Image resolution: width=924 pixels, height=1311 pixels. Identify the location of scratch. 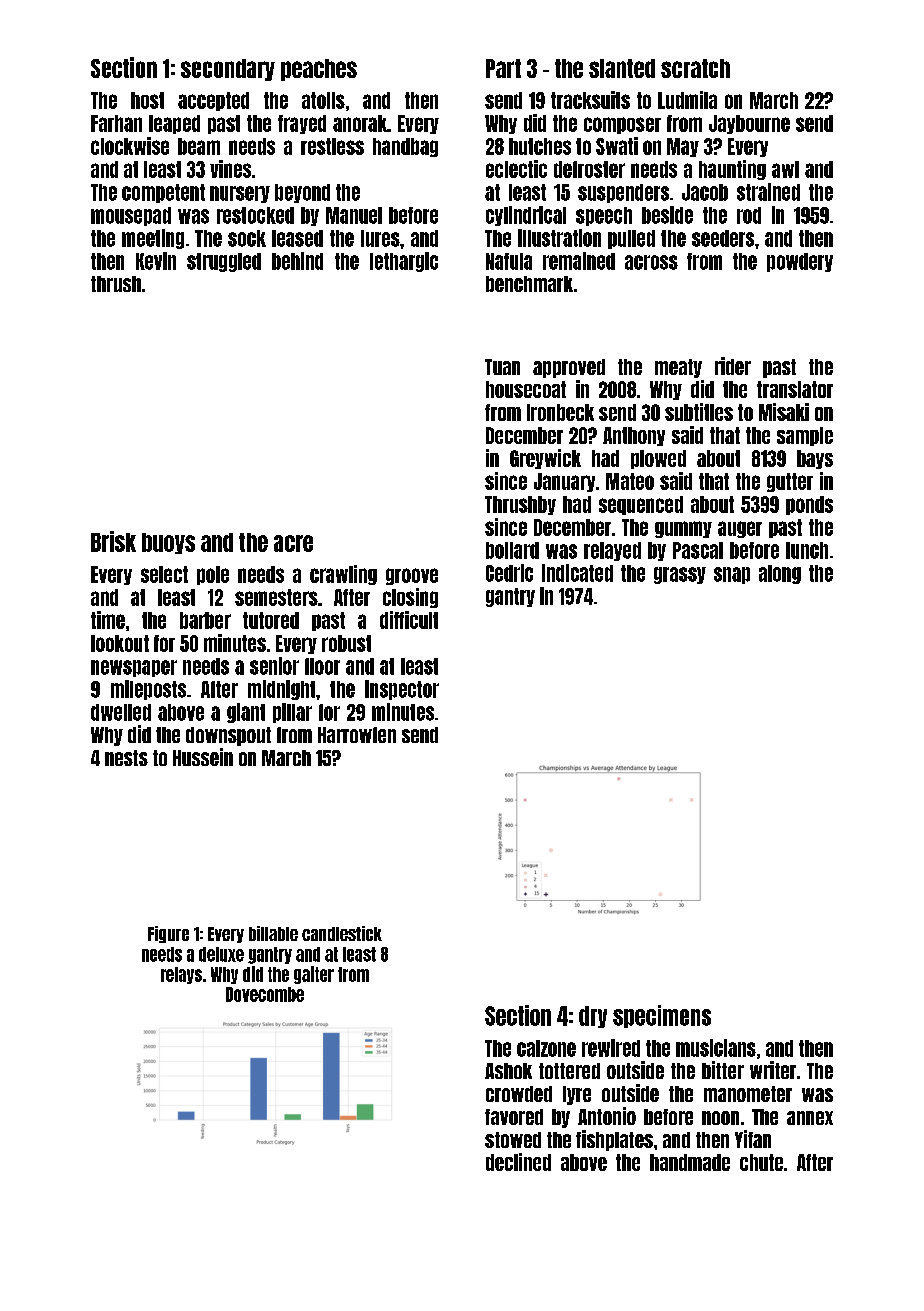
(695, 68).
